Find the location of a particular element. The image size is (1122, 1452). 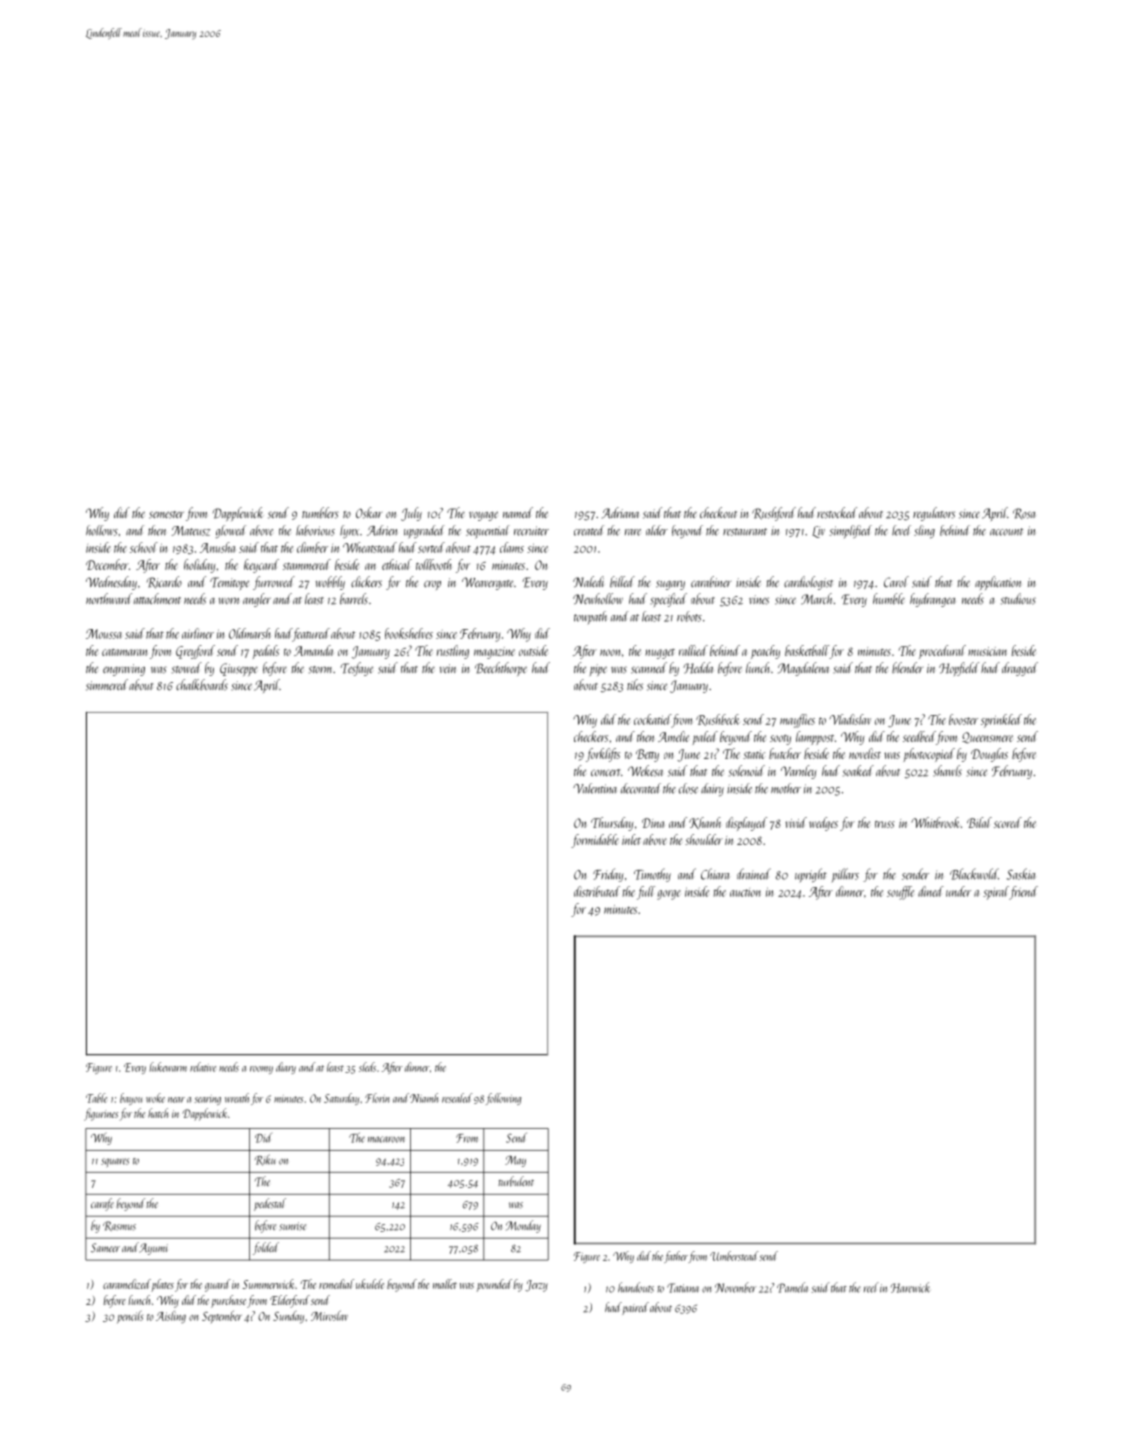

paled is located at coordinates (705, 738).
